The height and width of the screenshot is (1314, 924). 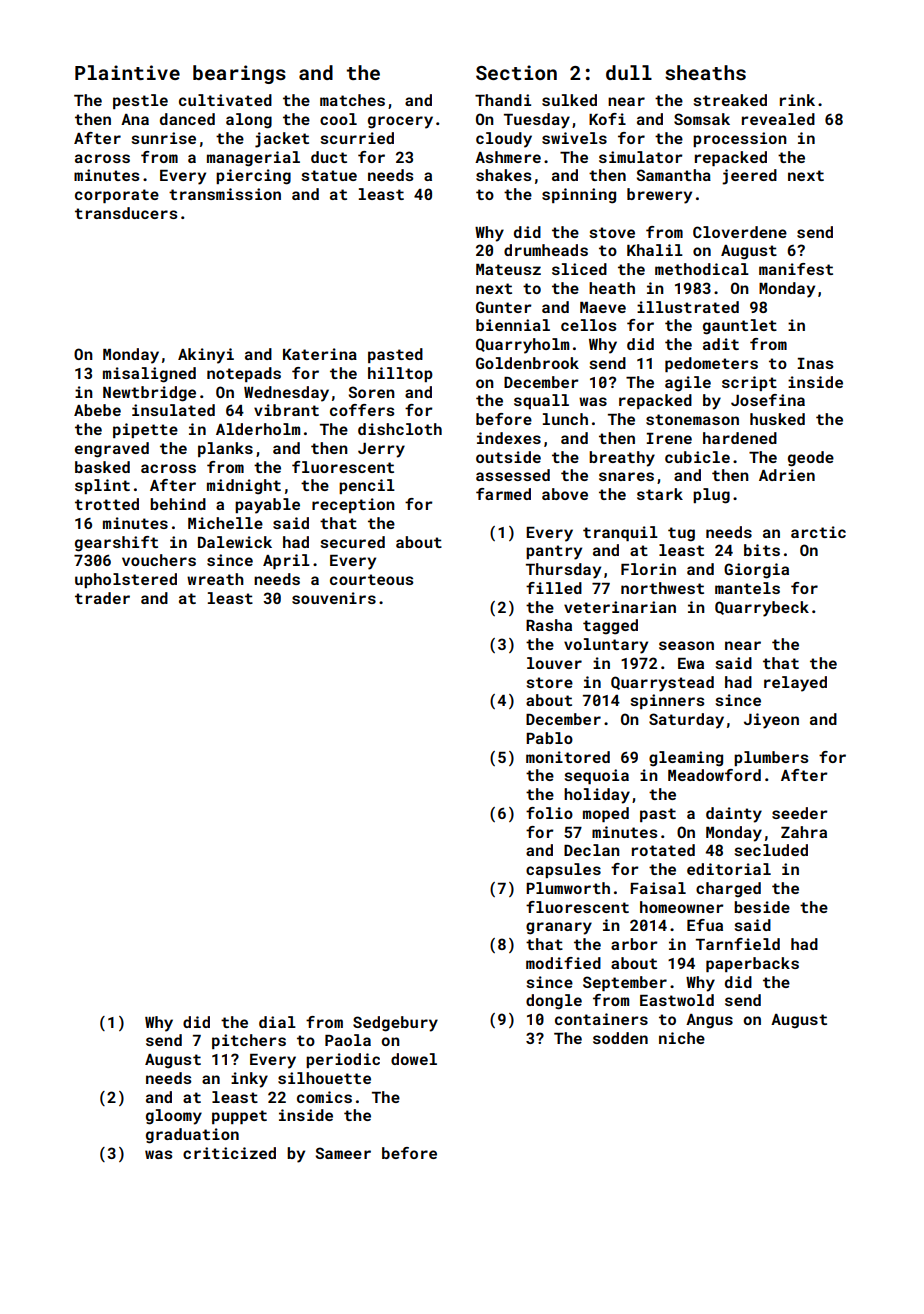 I want to click on trader, so click(x=102, y=598).
